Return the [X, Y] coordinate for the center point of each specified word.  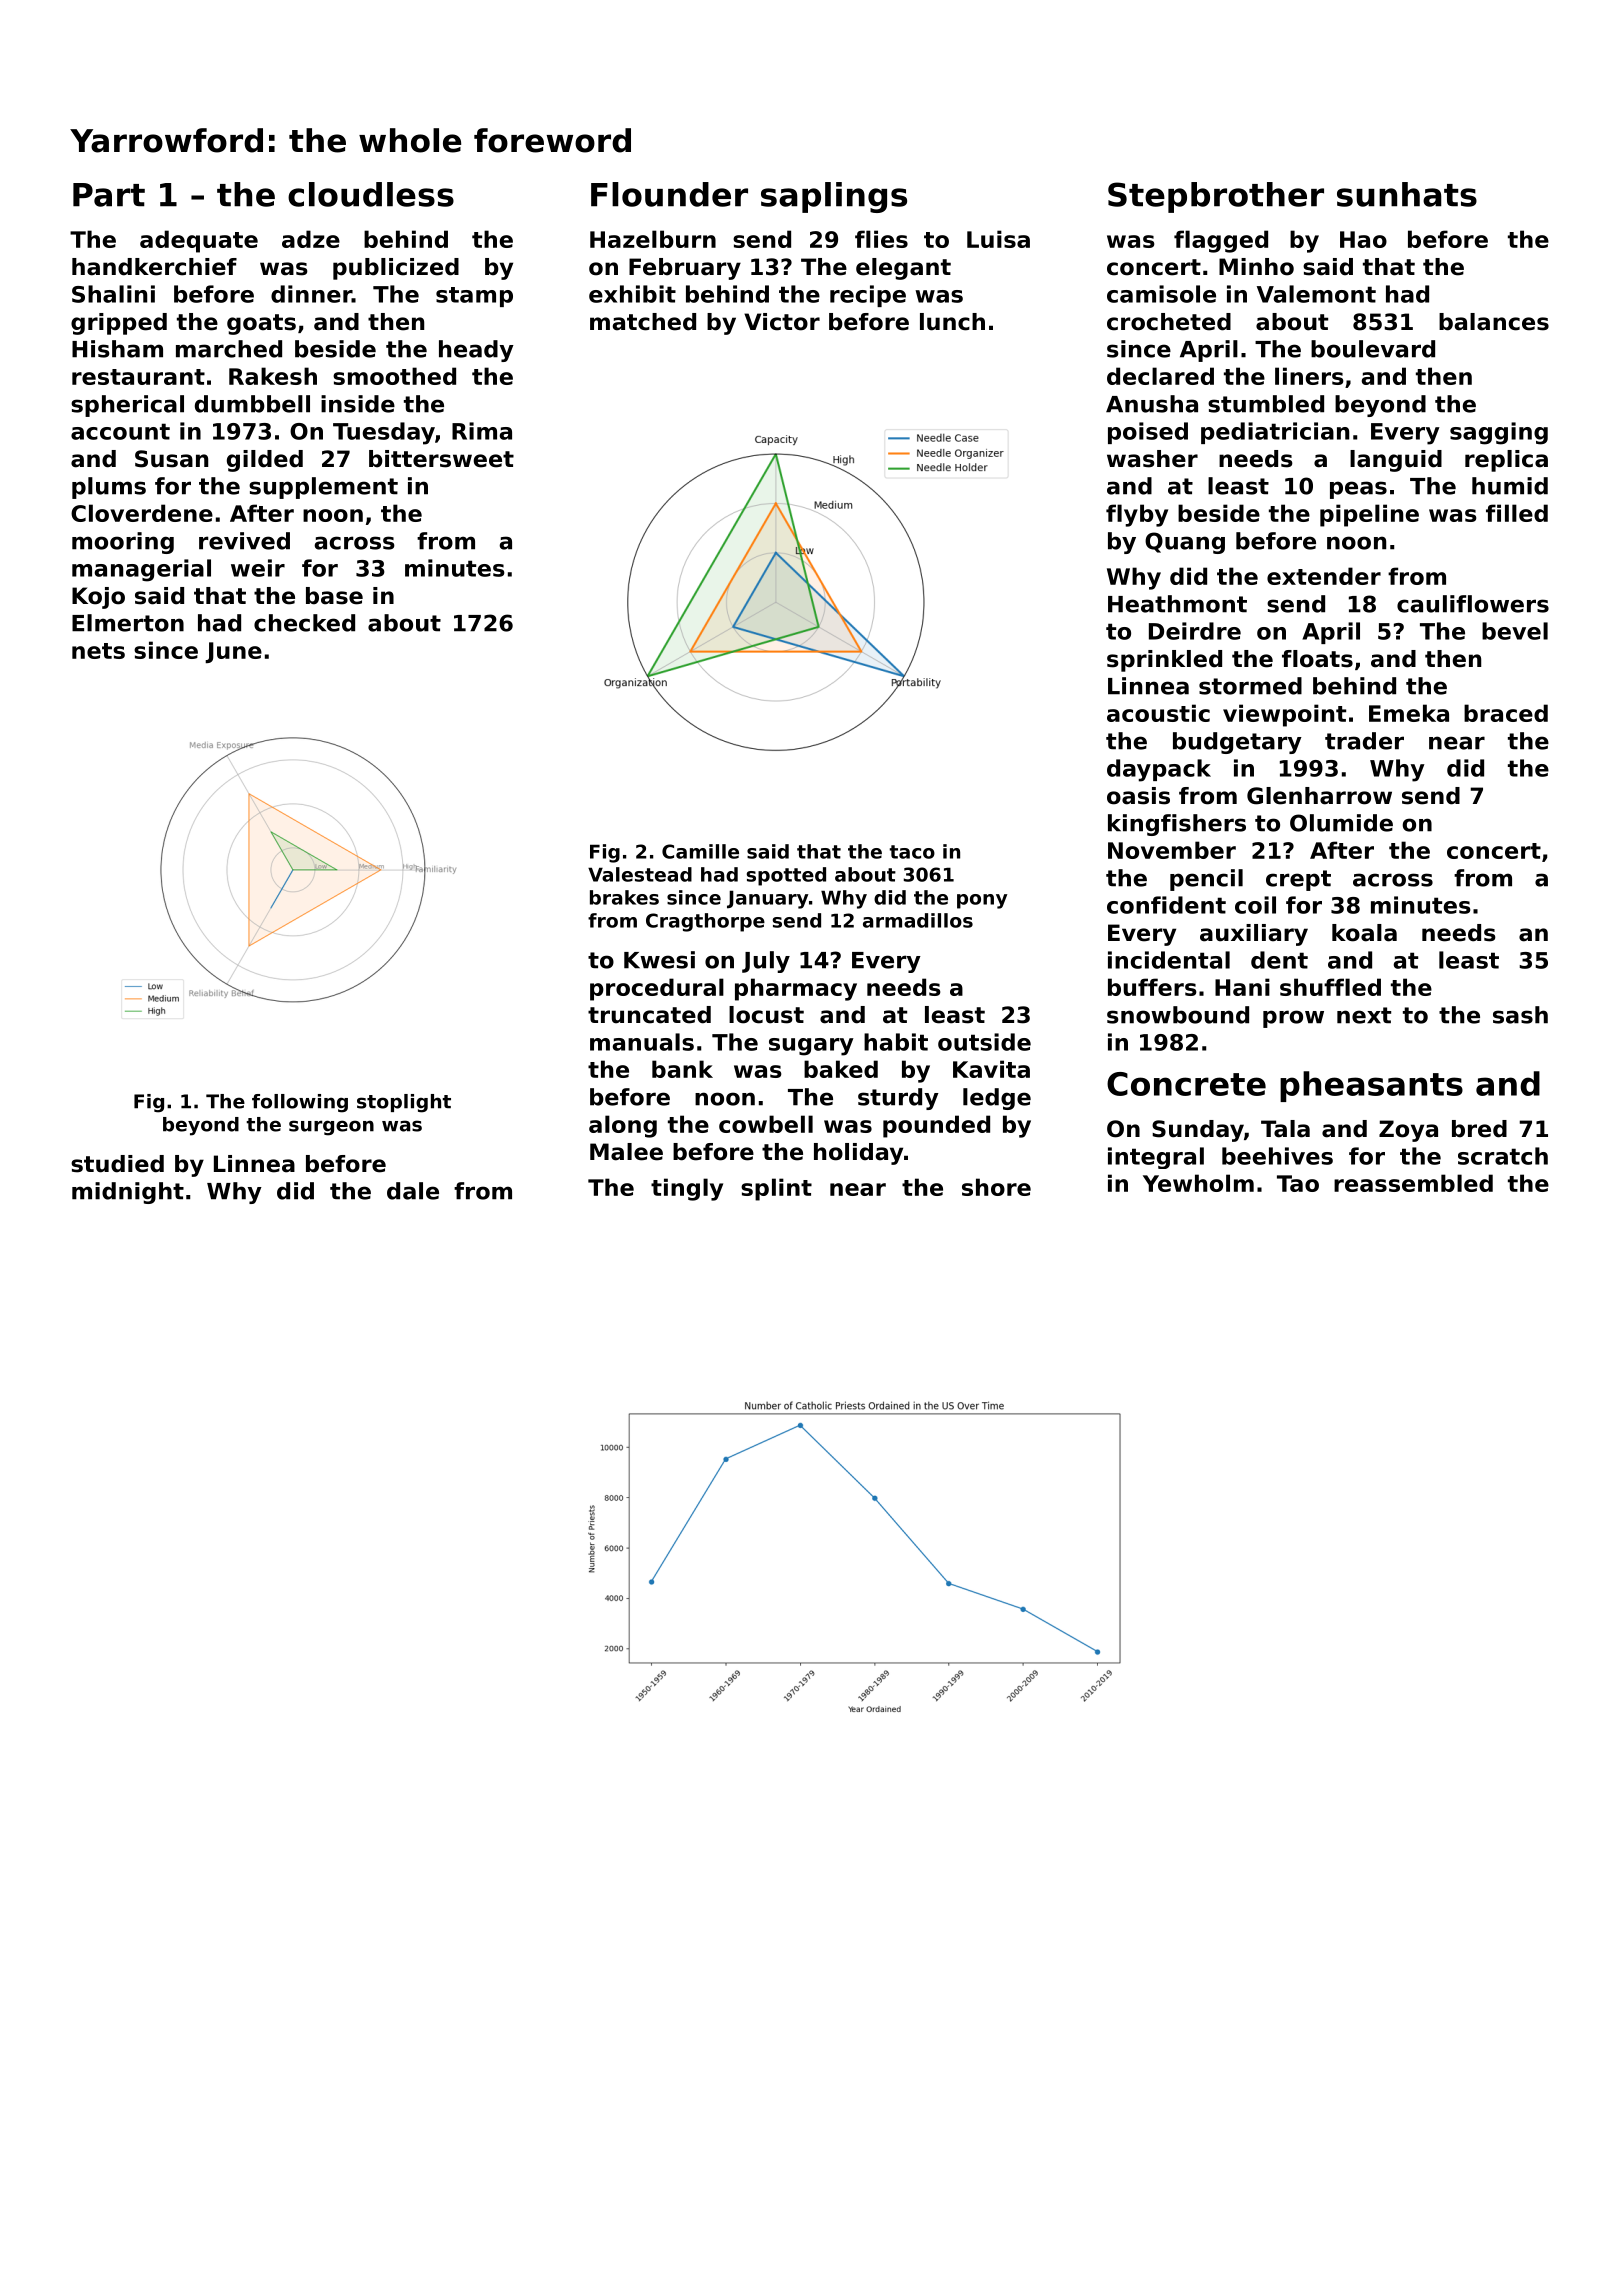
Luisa [998, 239]
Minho [1256, 267]
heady [476, 351]
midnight [128, 1193]
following [300, 1103]
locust [766, 1015]
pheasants [1371, 1086]
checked [304, 623]
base [334, 596]
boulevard [1373, 349]
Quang [1185, 543]
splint [776, 1189]
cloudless [371, 194]
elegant [903, 269]
